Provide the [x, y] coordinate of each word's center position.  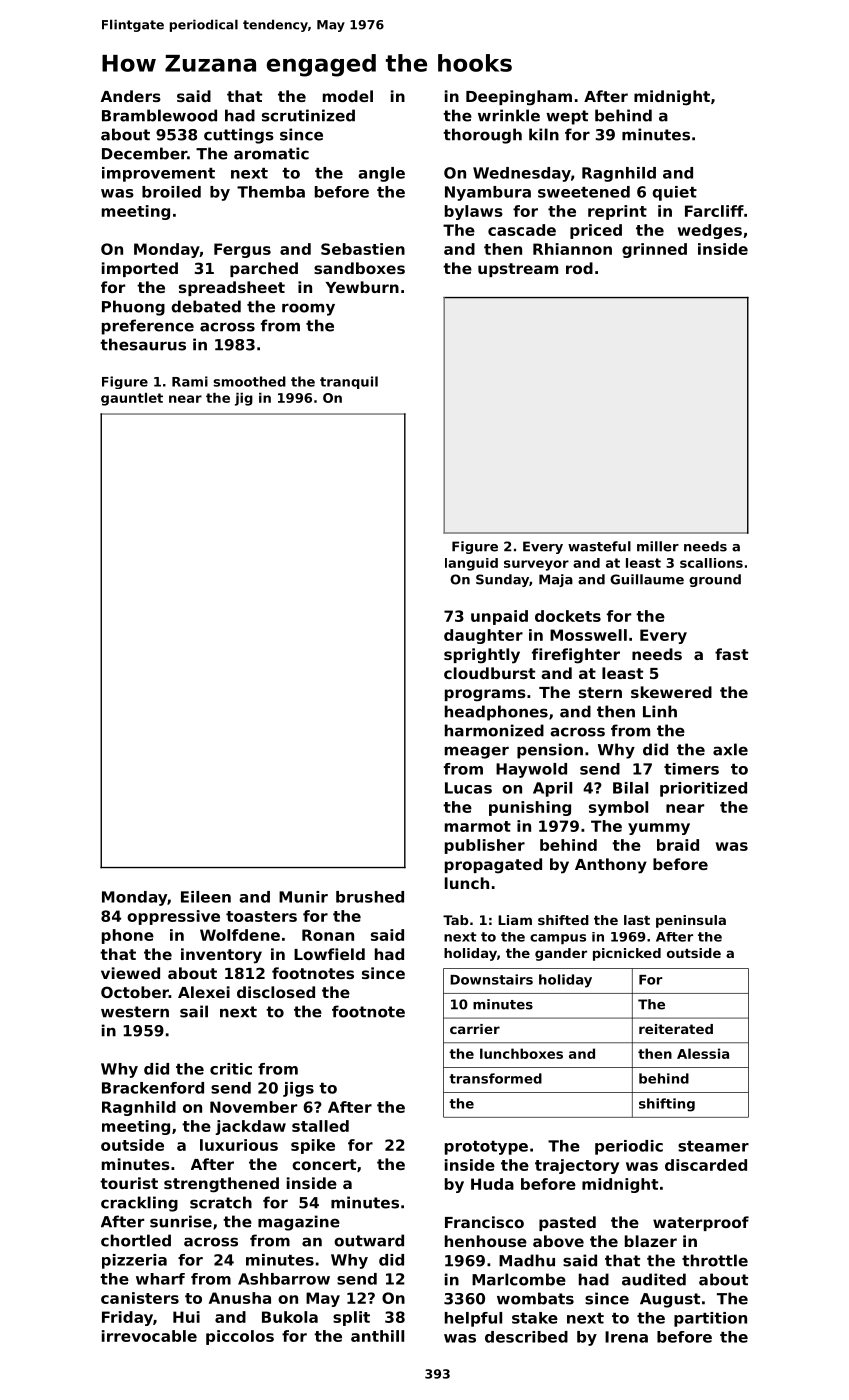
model [348, 96]
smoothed [249, 381]
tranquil [349, 382]
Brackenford [153, 1088]
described [526, 1337]
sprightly [482, 656]
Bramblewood [159, 115]
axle [730, 749]
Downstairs [491, 979]
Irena [626, 1337]
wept [567, 117]
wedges [710, 231]
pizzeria [134, 1261]
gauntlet [132, 399]
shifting [667, 1105]
